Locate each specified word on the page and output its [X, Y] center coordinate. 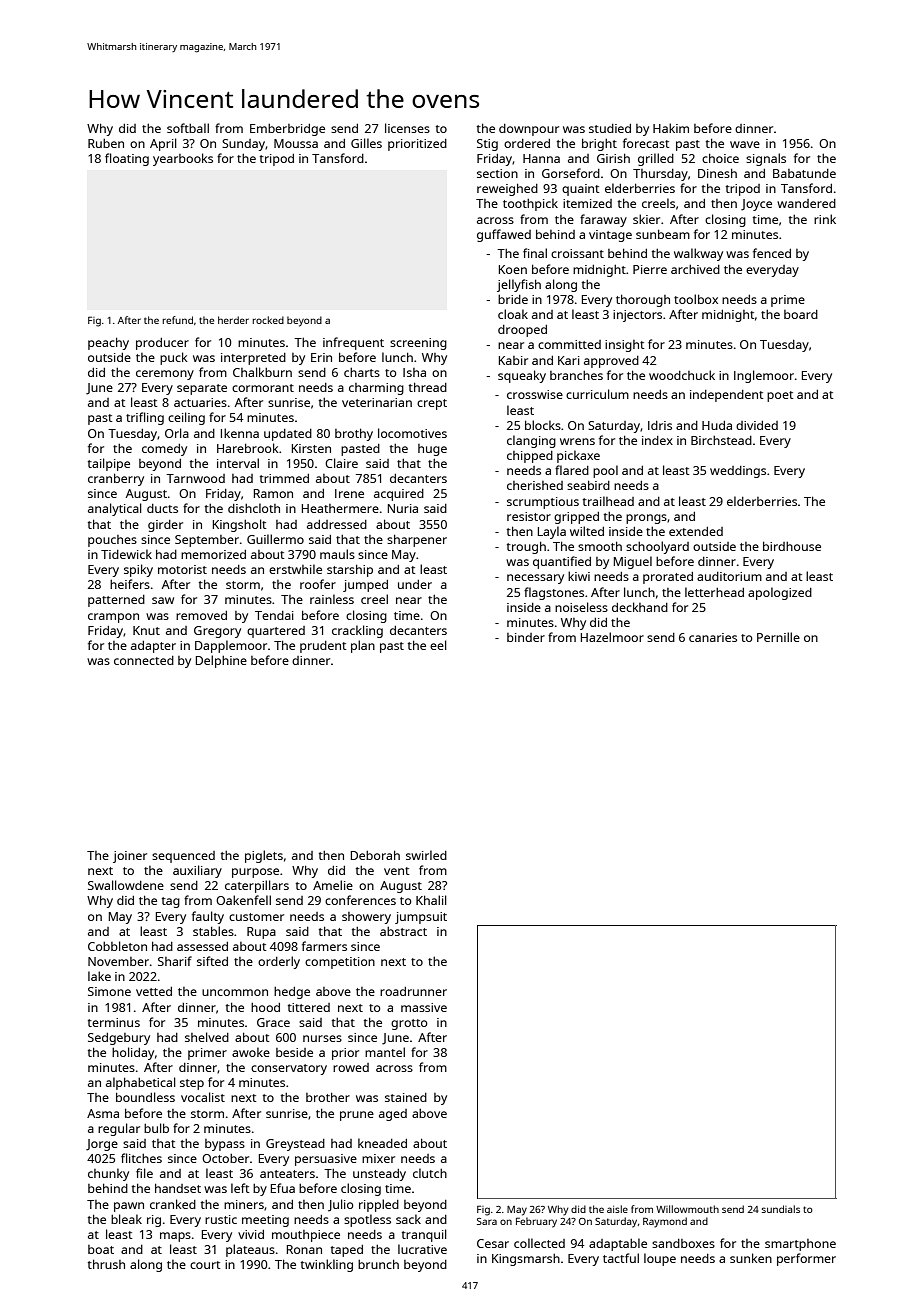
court [205, 1265]
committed [569, 344]
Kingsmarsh [526, 1260]
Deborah [375, 855]
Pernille [778, 637]
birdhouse [792, 546]
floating [127, 159]
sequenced [183, 857]
